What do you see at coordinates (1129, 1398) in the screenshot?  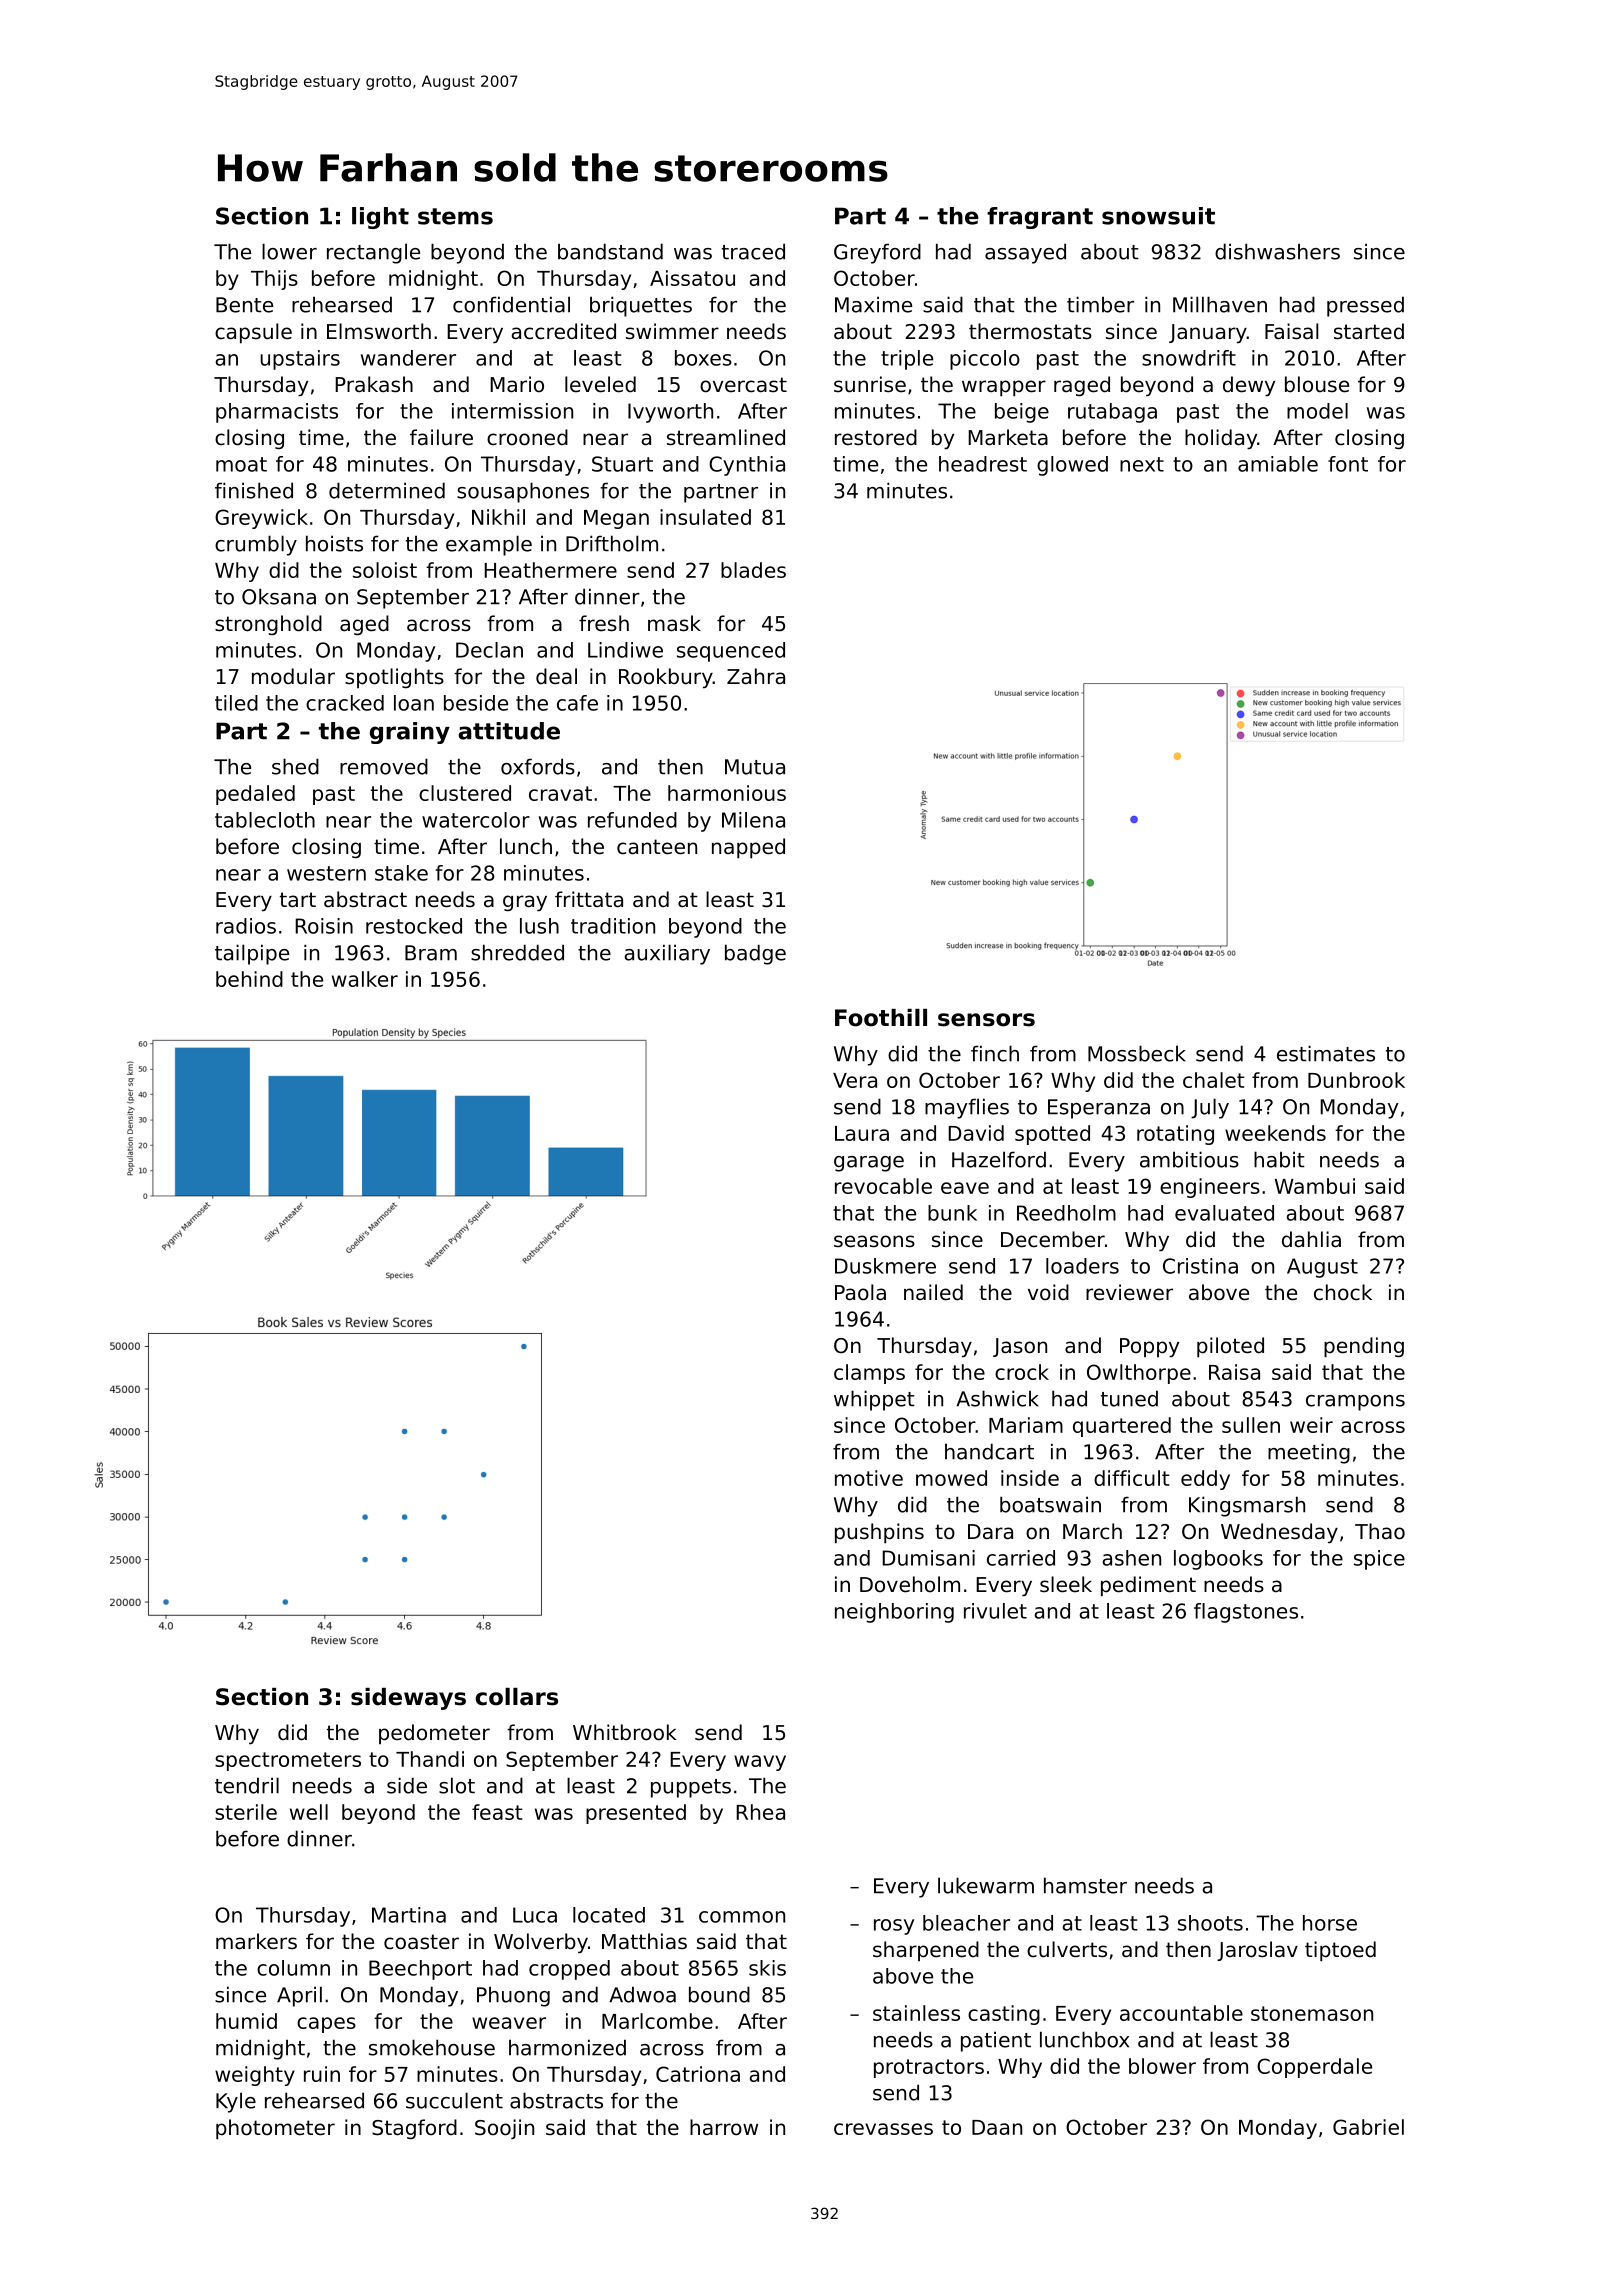 I see `tuned` at bounding box center [1129, 1398].
